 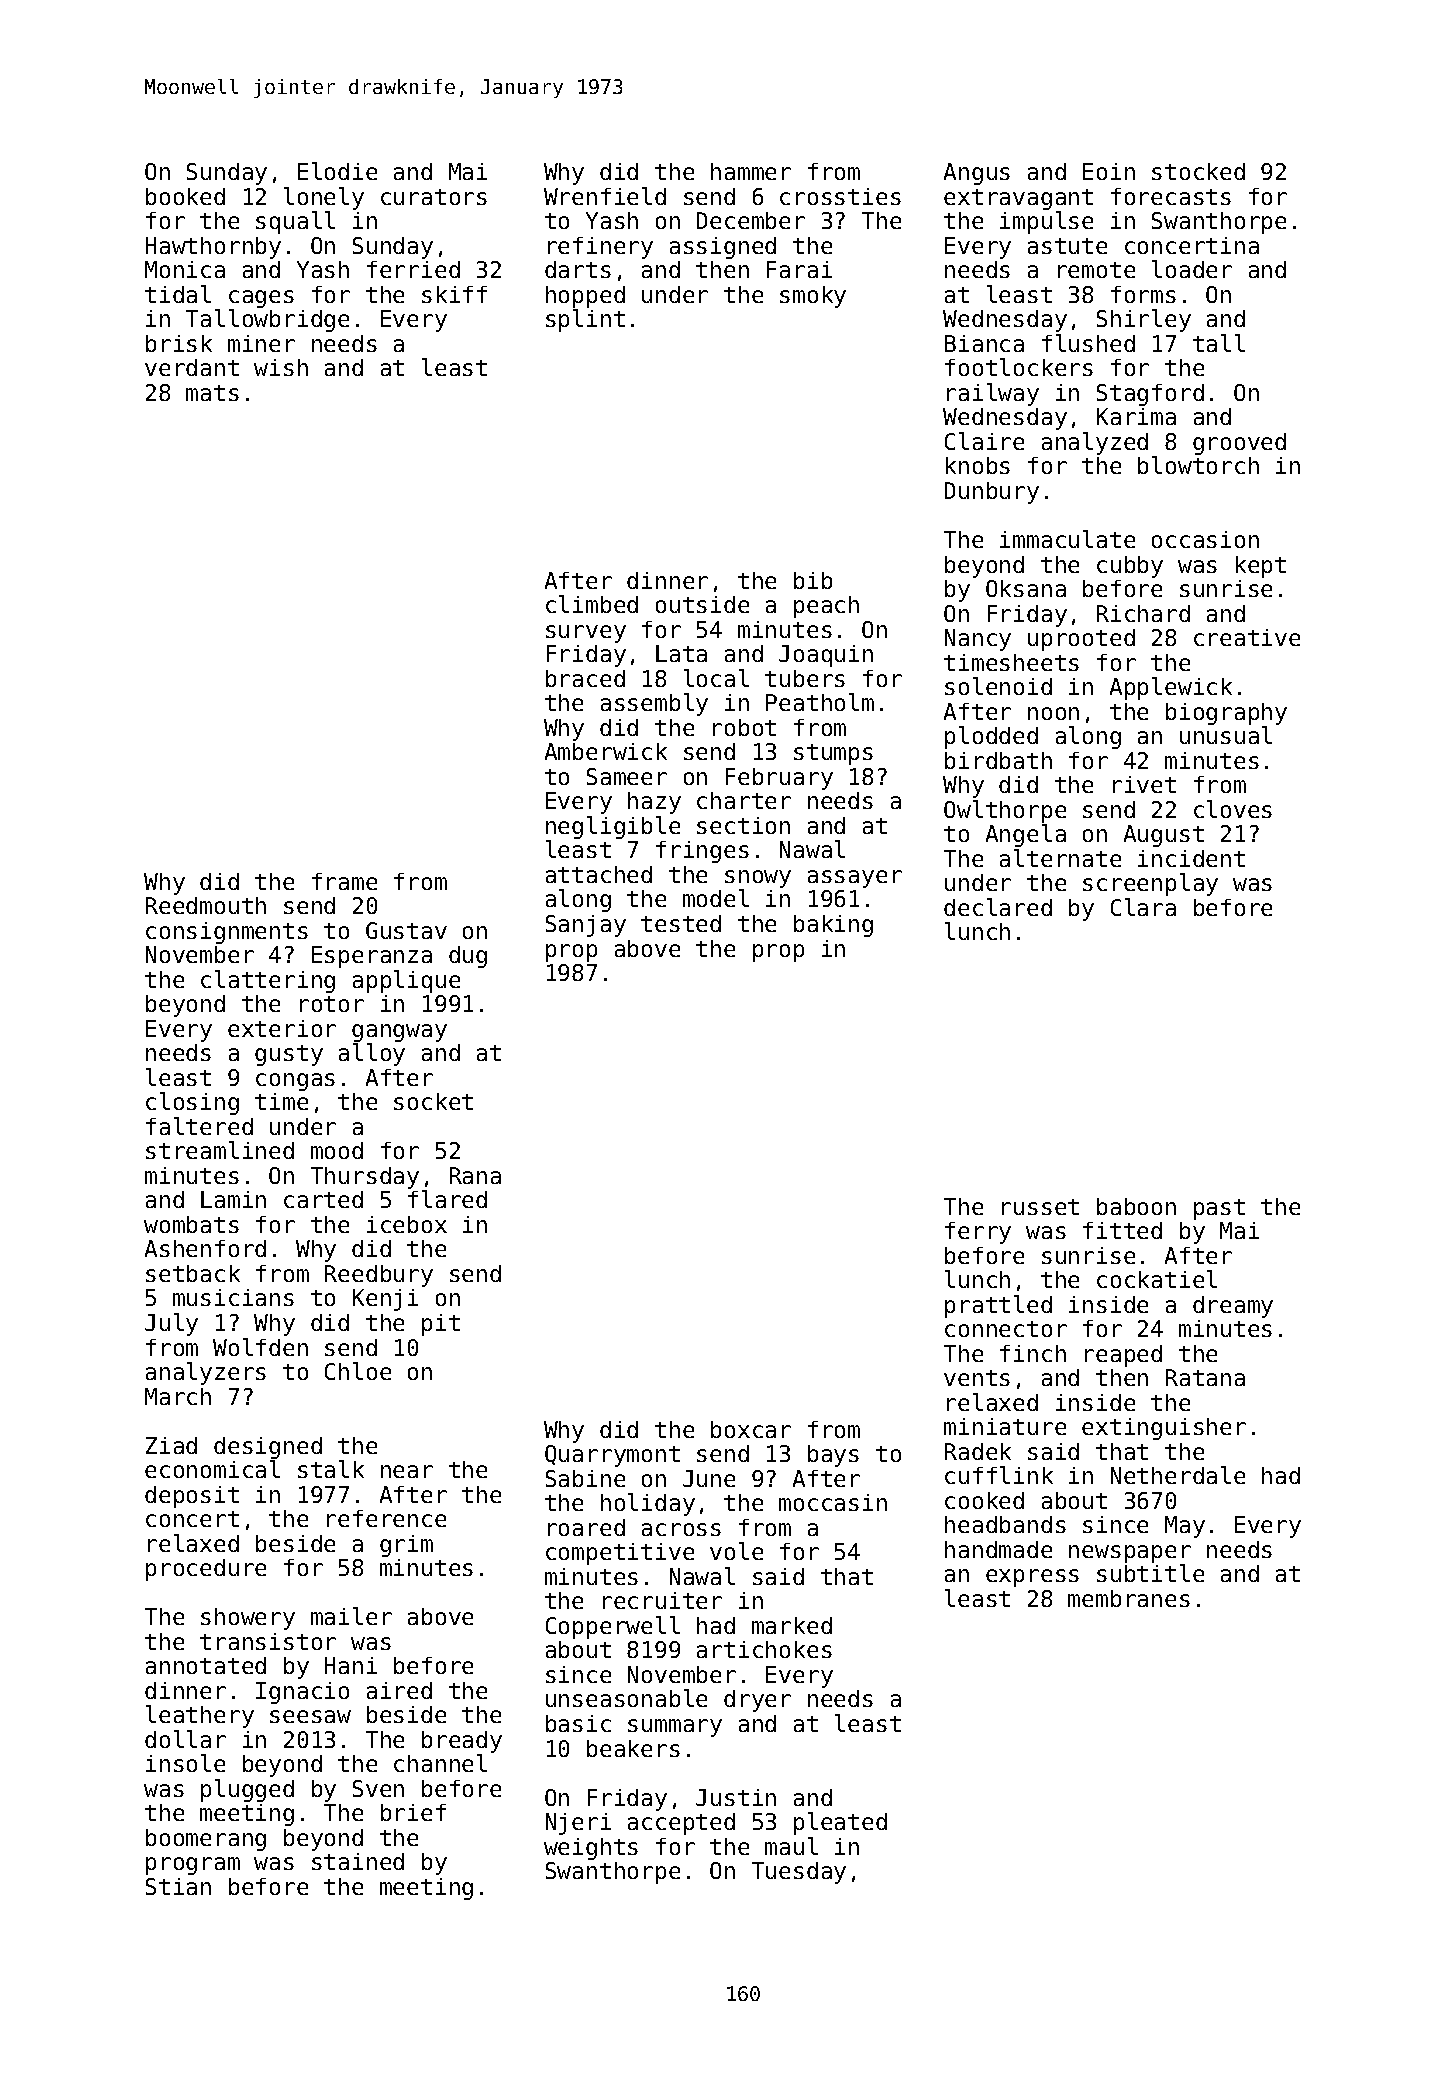 What do you see at coordinates (977, 174) in the page?
I see `Angus` at bounding box center [977, 174].
